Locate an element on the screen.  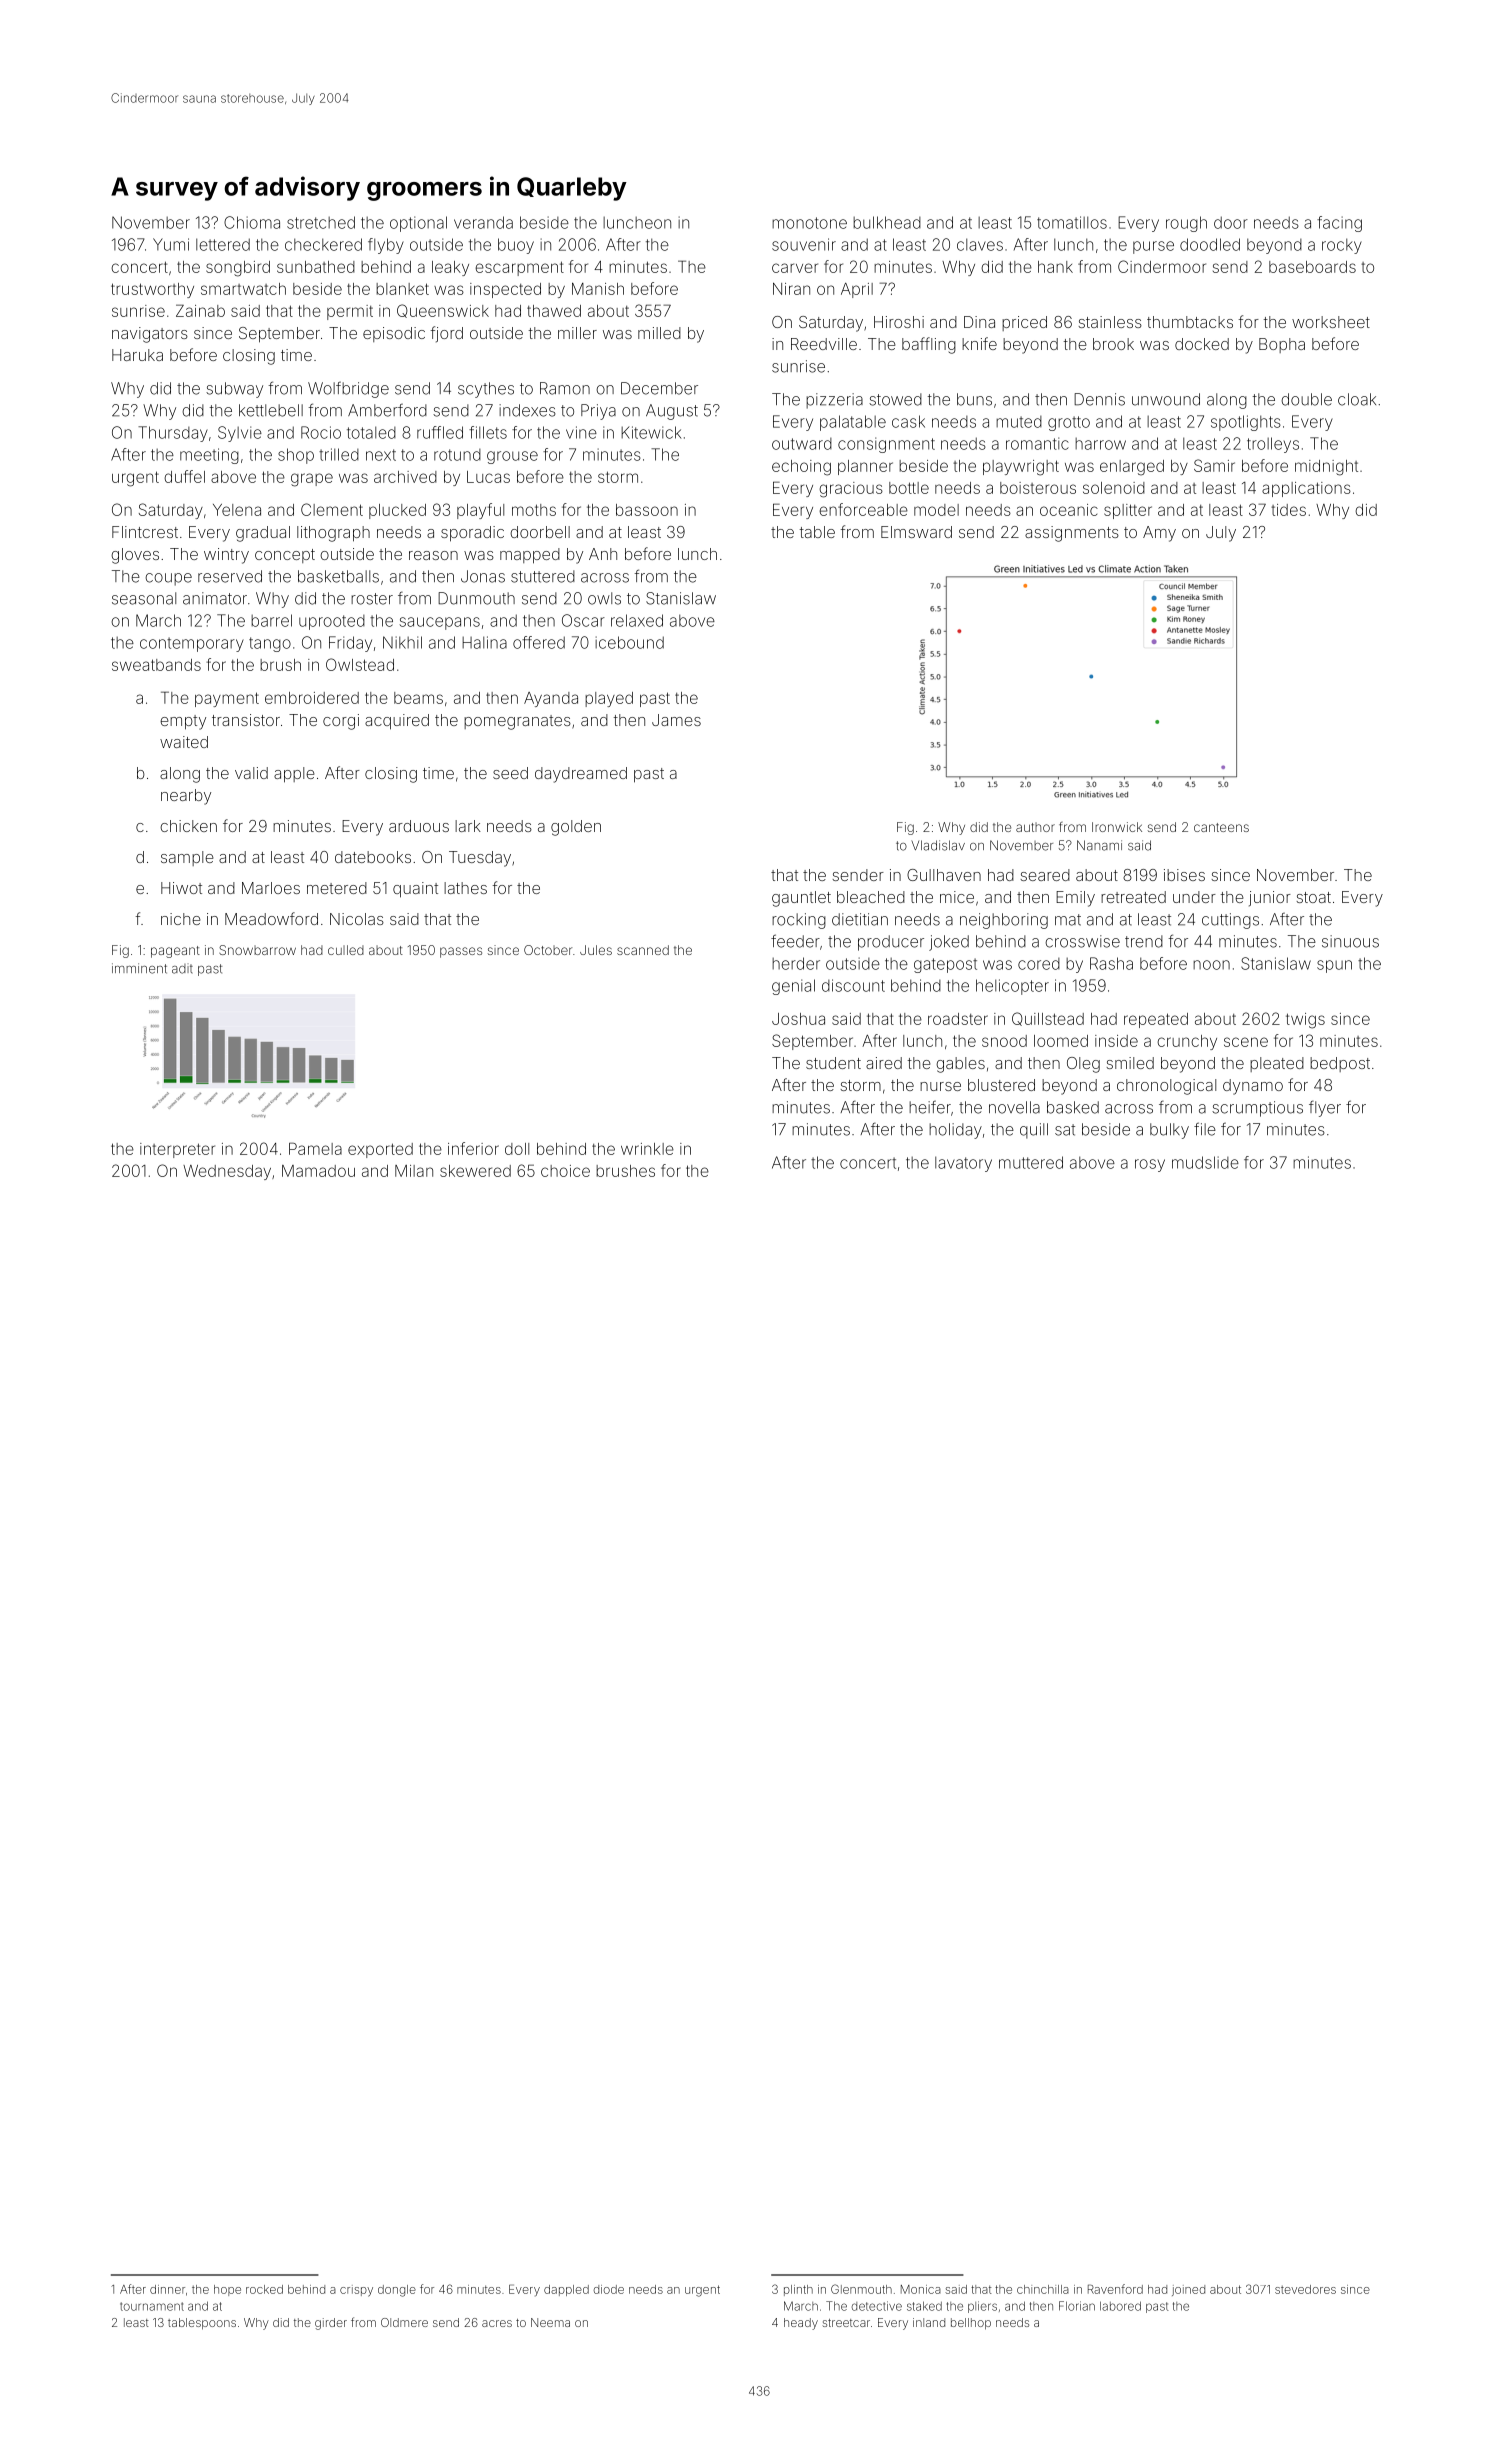
lavatory is located at coordinates (963, 1164).
